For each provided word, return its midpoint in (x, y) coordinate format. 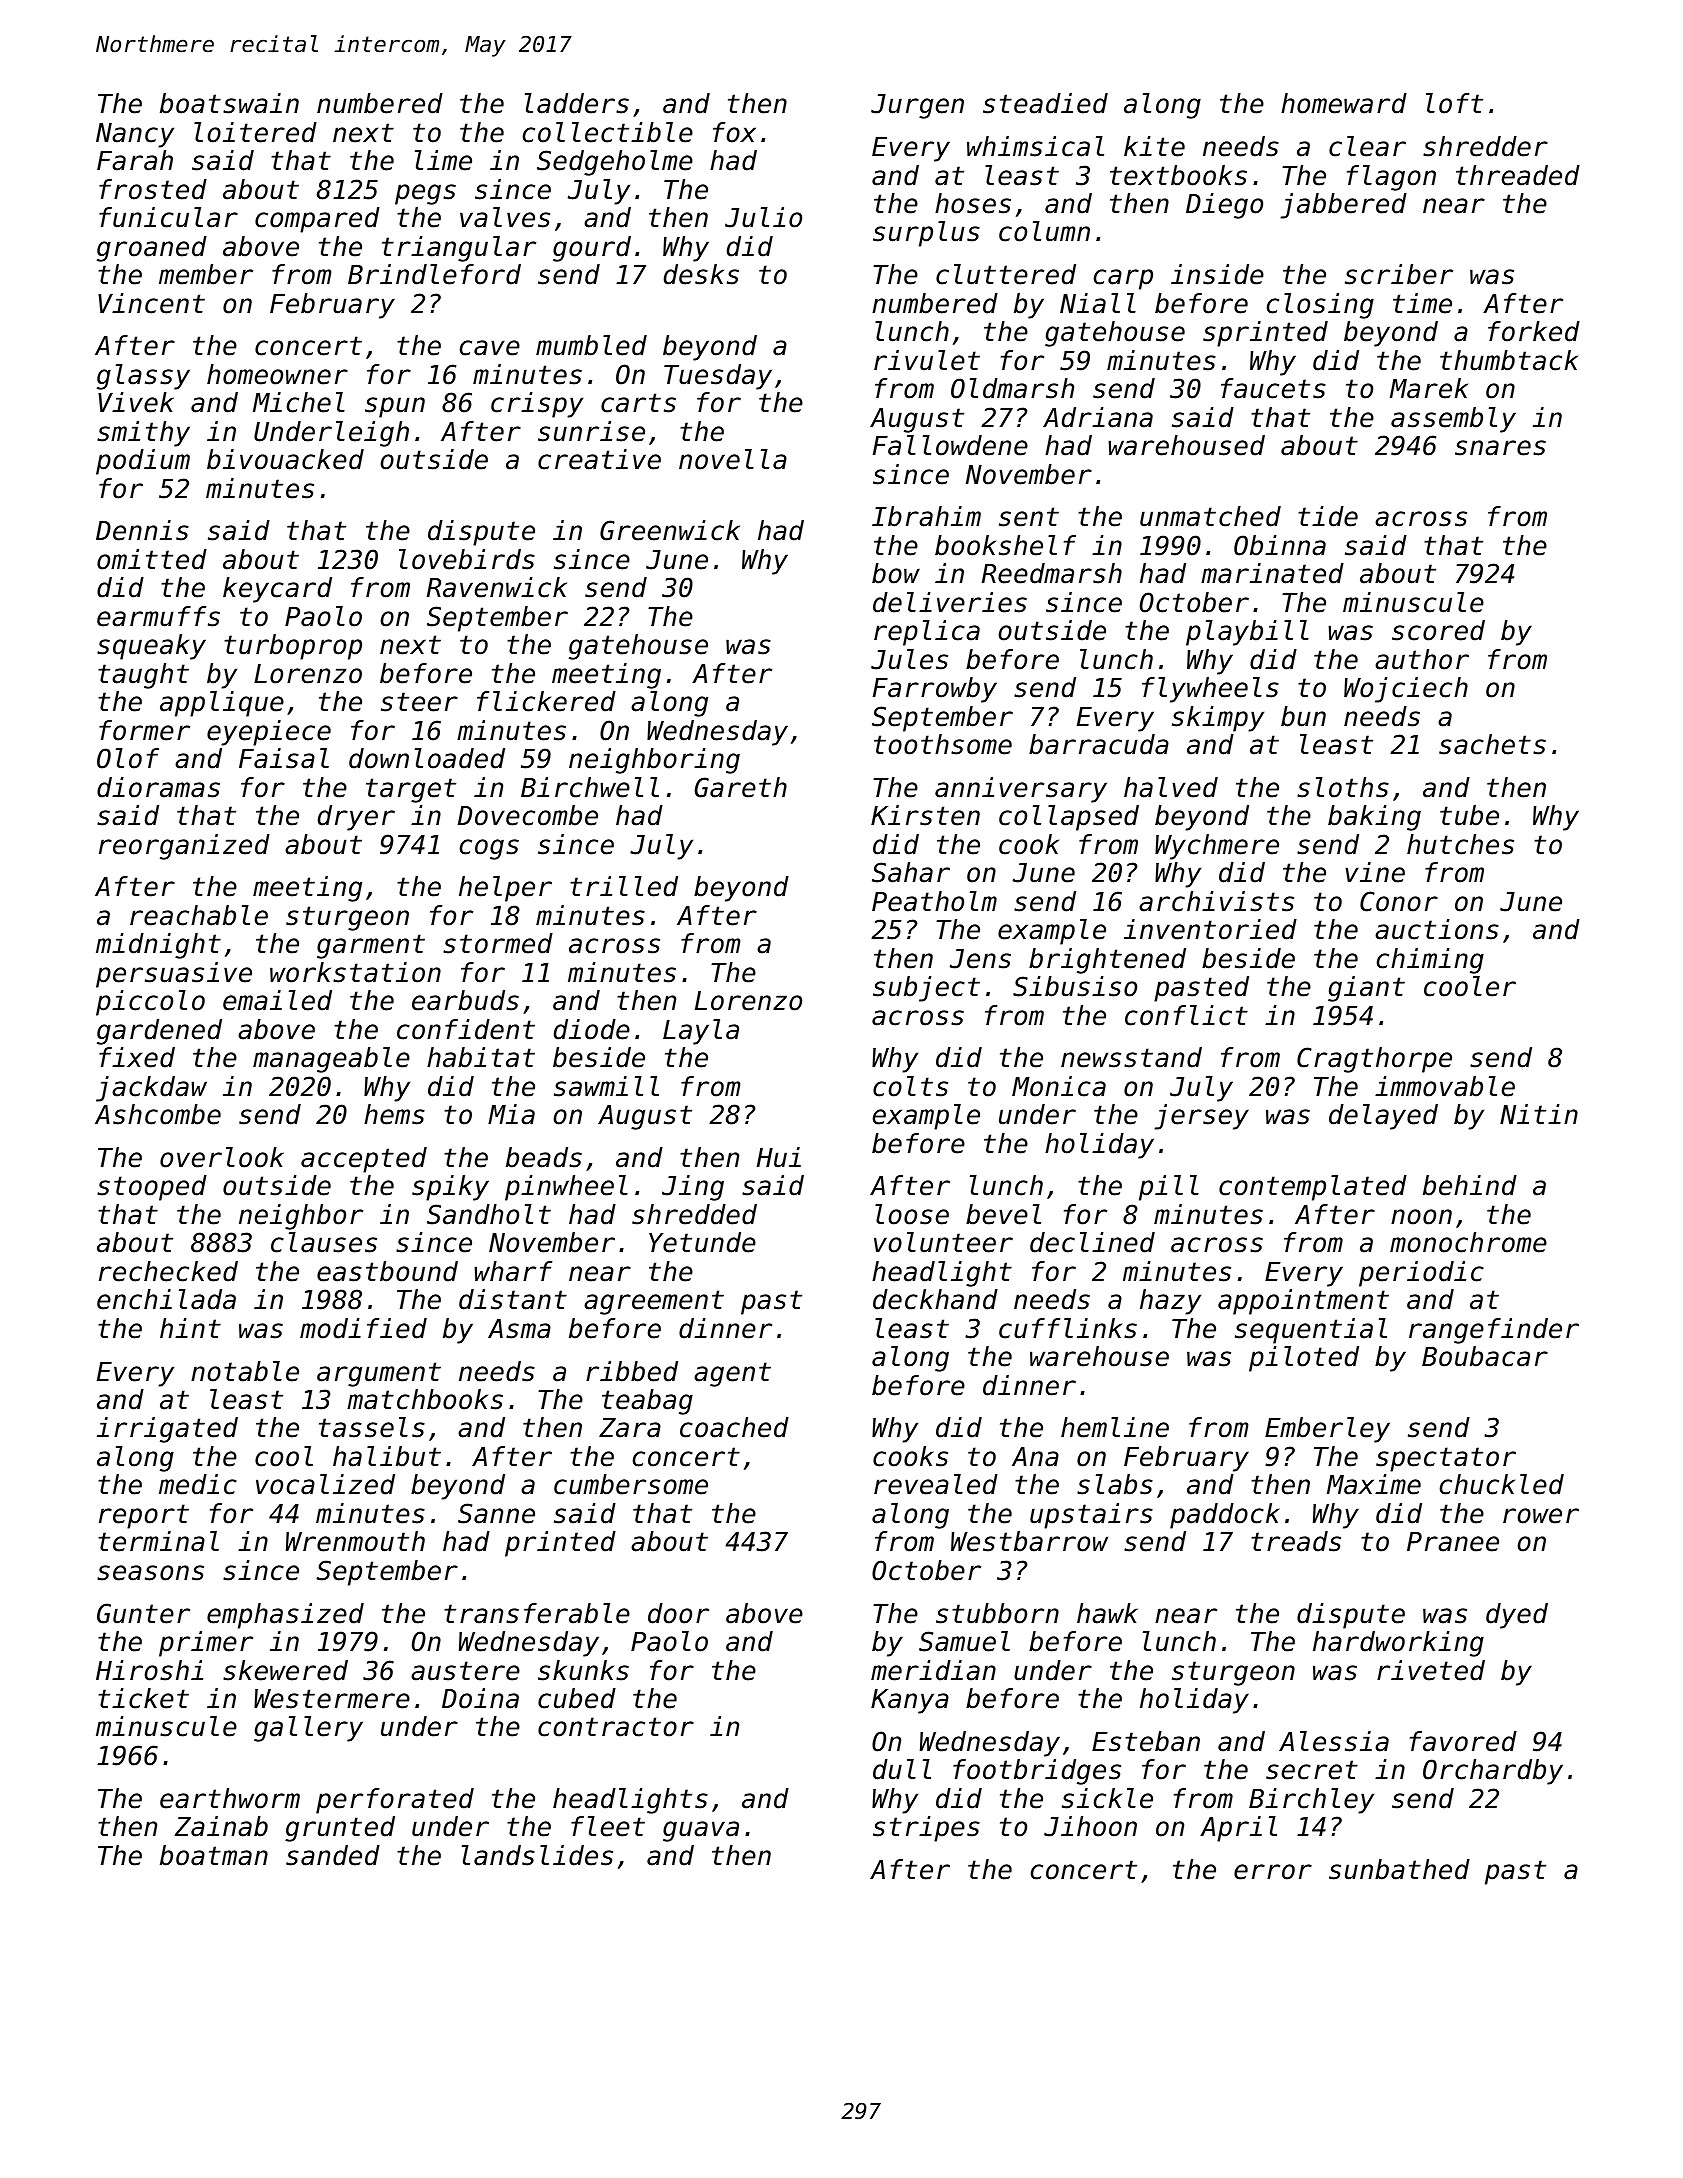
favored (1463, 1741)
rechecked (168, 1271)
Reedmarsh (1052, 573)
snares (1500, 448)
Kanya (910, 1701)
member (206, 274)
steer (419, 702)
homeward (1344, 103)
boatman (214, 1855)
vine (1375, 872)
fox (734, 132)
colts (910, 1086)
